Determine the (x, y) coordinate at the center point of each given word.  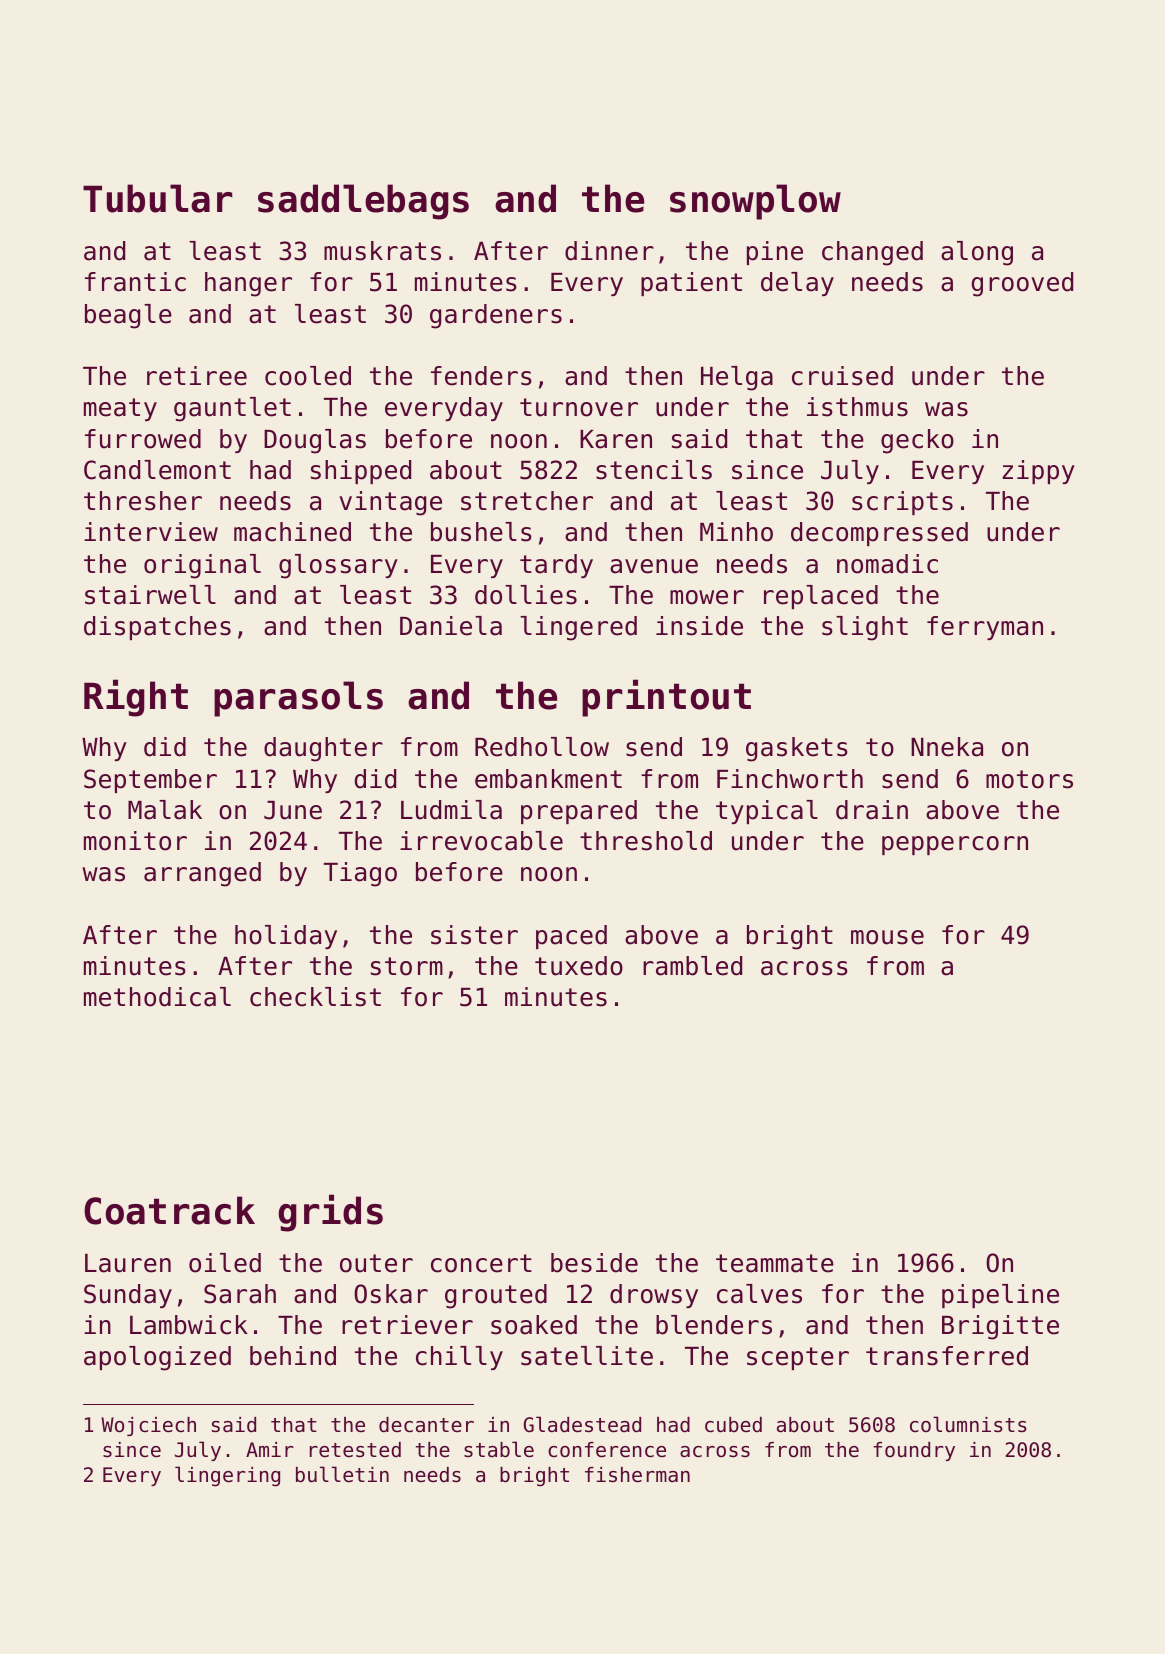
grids (330, 1213)
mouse (887, 937)
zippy (1038, 472)
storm (407, 966)
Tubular (157, 198)
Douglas (315, 441)
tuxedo (579, 966)
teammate (775, 1263)
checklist (315, 997)
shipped (361, 472)
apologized (157, 1358)
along (977, 253)
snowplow (755, 202)
